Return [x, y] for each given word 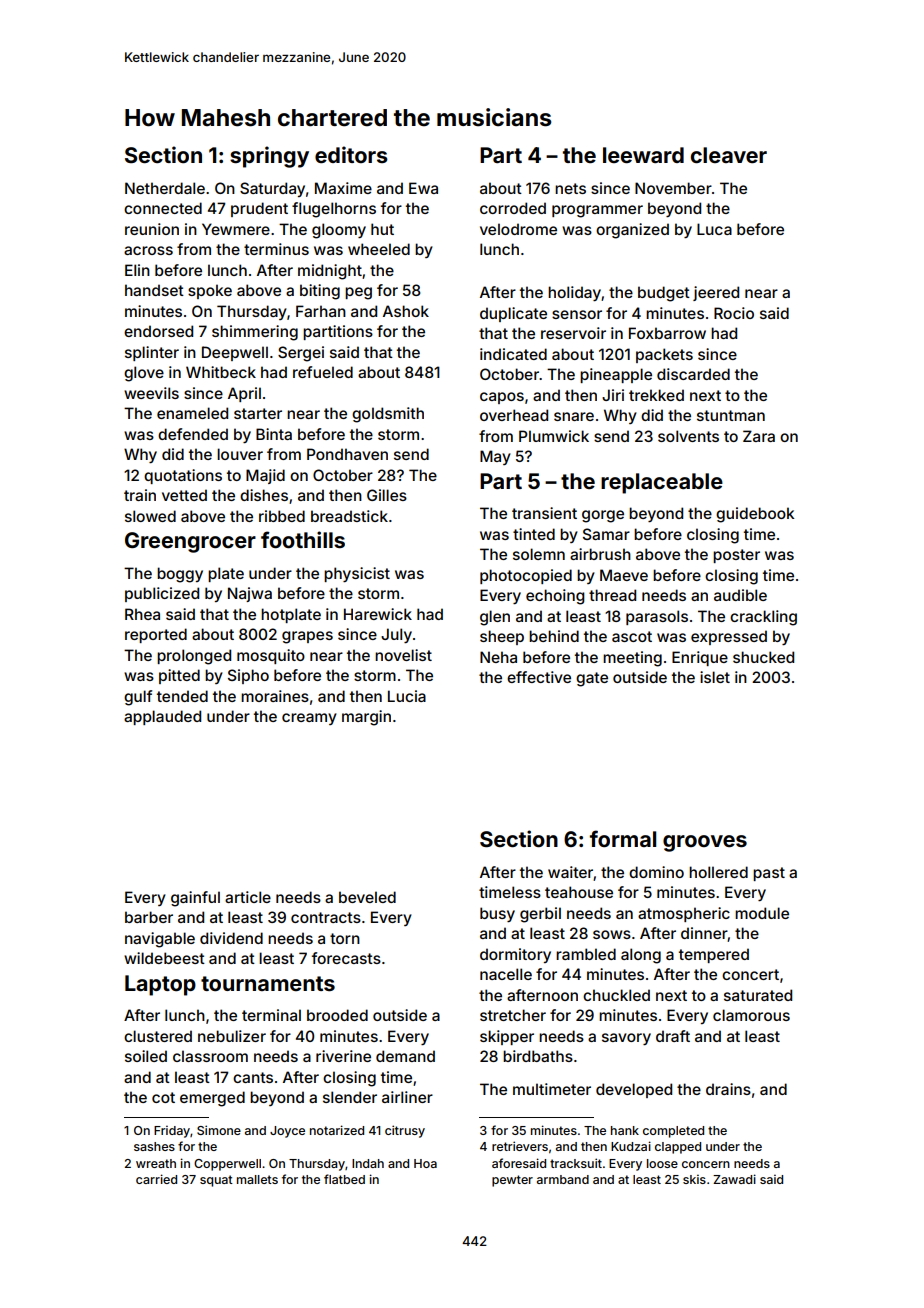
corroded [513, 208]
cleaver [729, 155]
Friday [172, 1131]
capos [502, 398]
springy [269, 157]
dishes [264, 495]
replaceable [662, 483]
